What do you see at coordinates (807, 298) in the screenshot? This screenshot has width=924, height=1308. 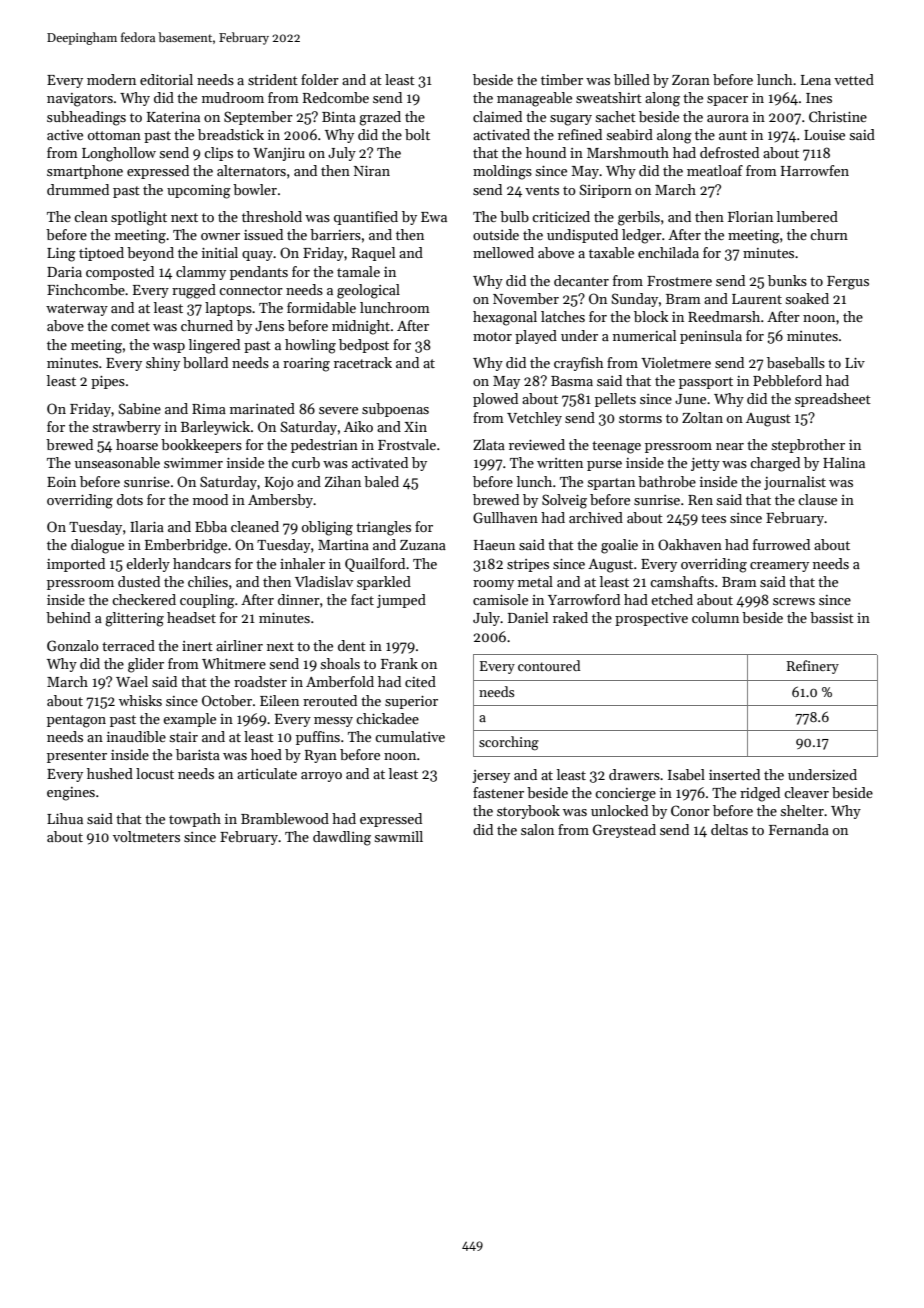 I see `soaked` at bounding box center [807, 298].
